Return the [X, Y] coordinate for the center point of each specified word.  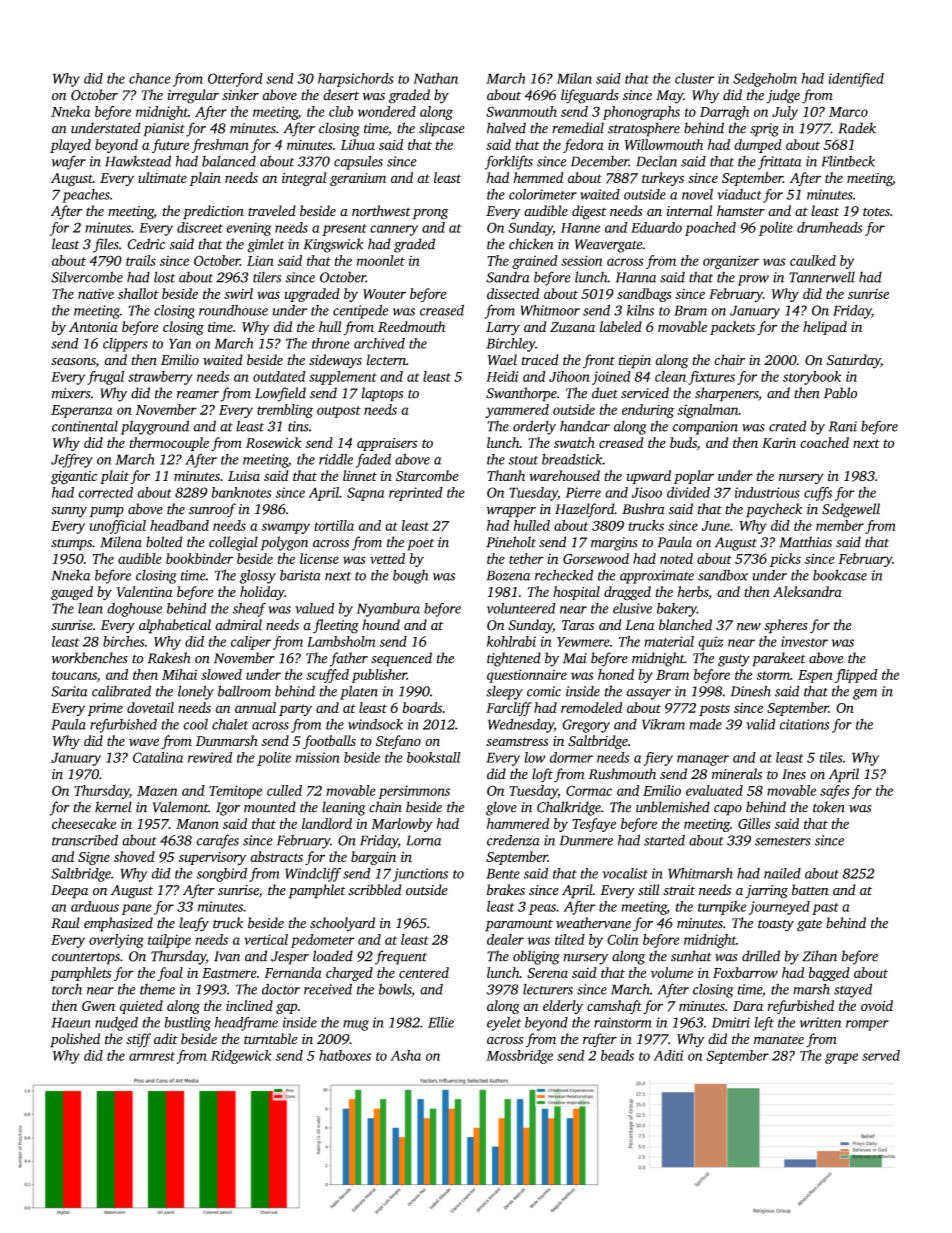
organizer [731, 262]
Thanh [506, 475]
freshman [220, 146]
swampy [285, 528]
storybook [812, 378]
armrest [152, 1056]
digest [589, 212]
